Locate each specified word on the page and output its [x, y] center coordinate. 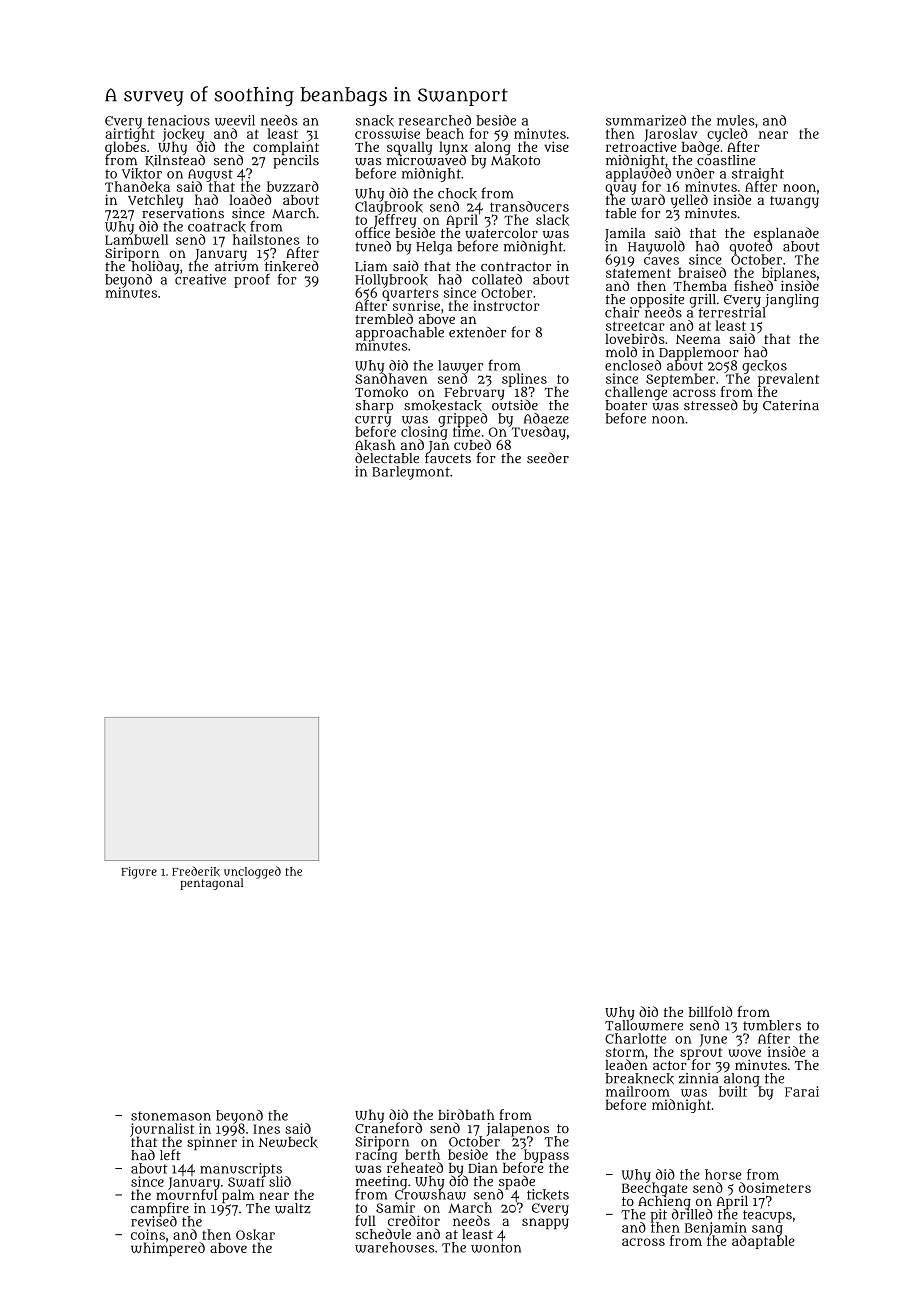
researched [435, 120]
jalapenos [518, 1129]
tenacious [179, 120]
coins [148, 1234]
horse [723, 1174]
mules [736, 120]
